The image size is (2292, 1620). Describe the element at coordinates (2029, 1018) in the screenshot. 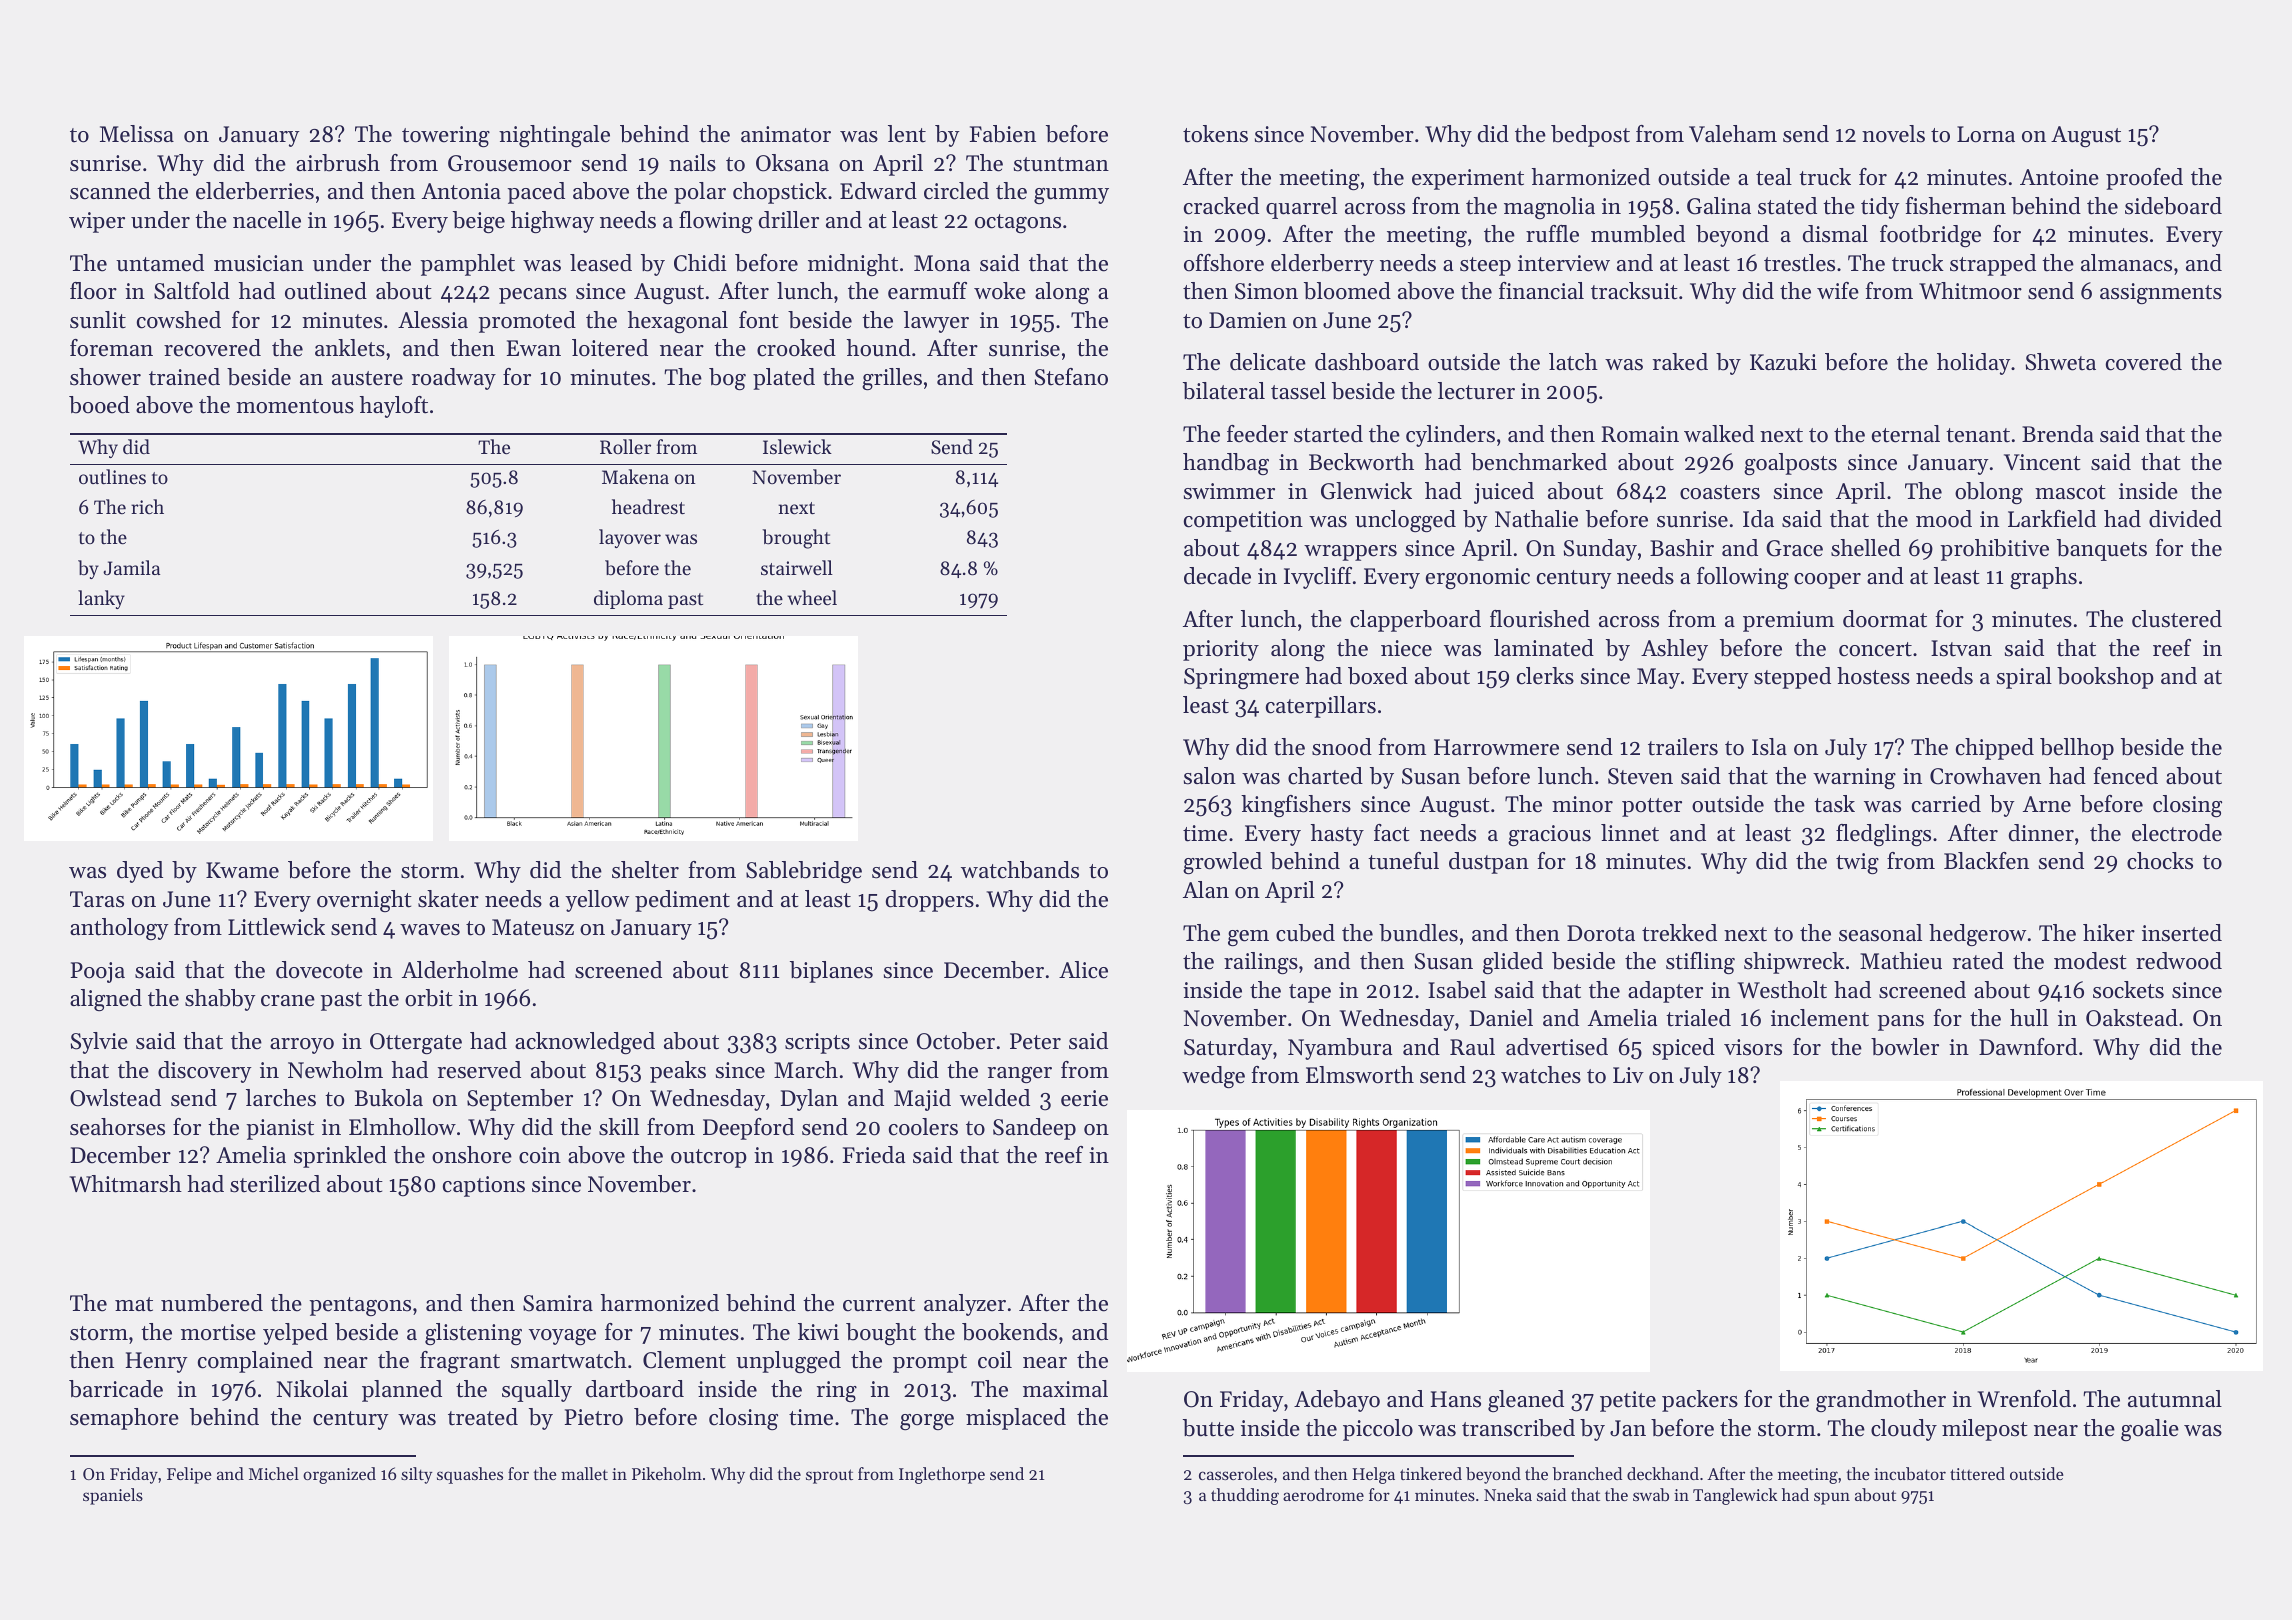

I see `hull` at that location.
